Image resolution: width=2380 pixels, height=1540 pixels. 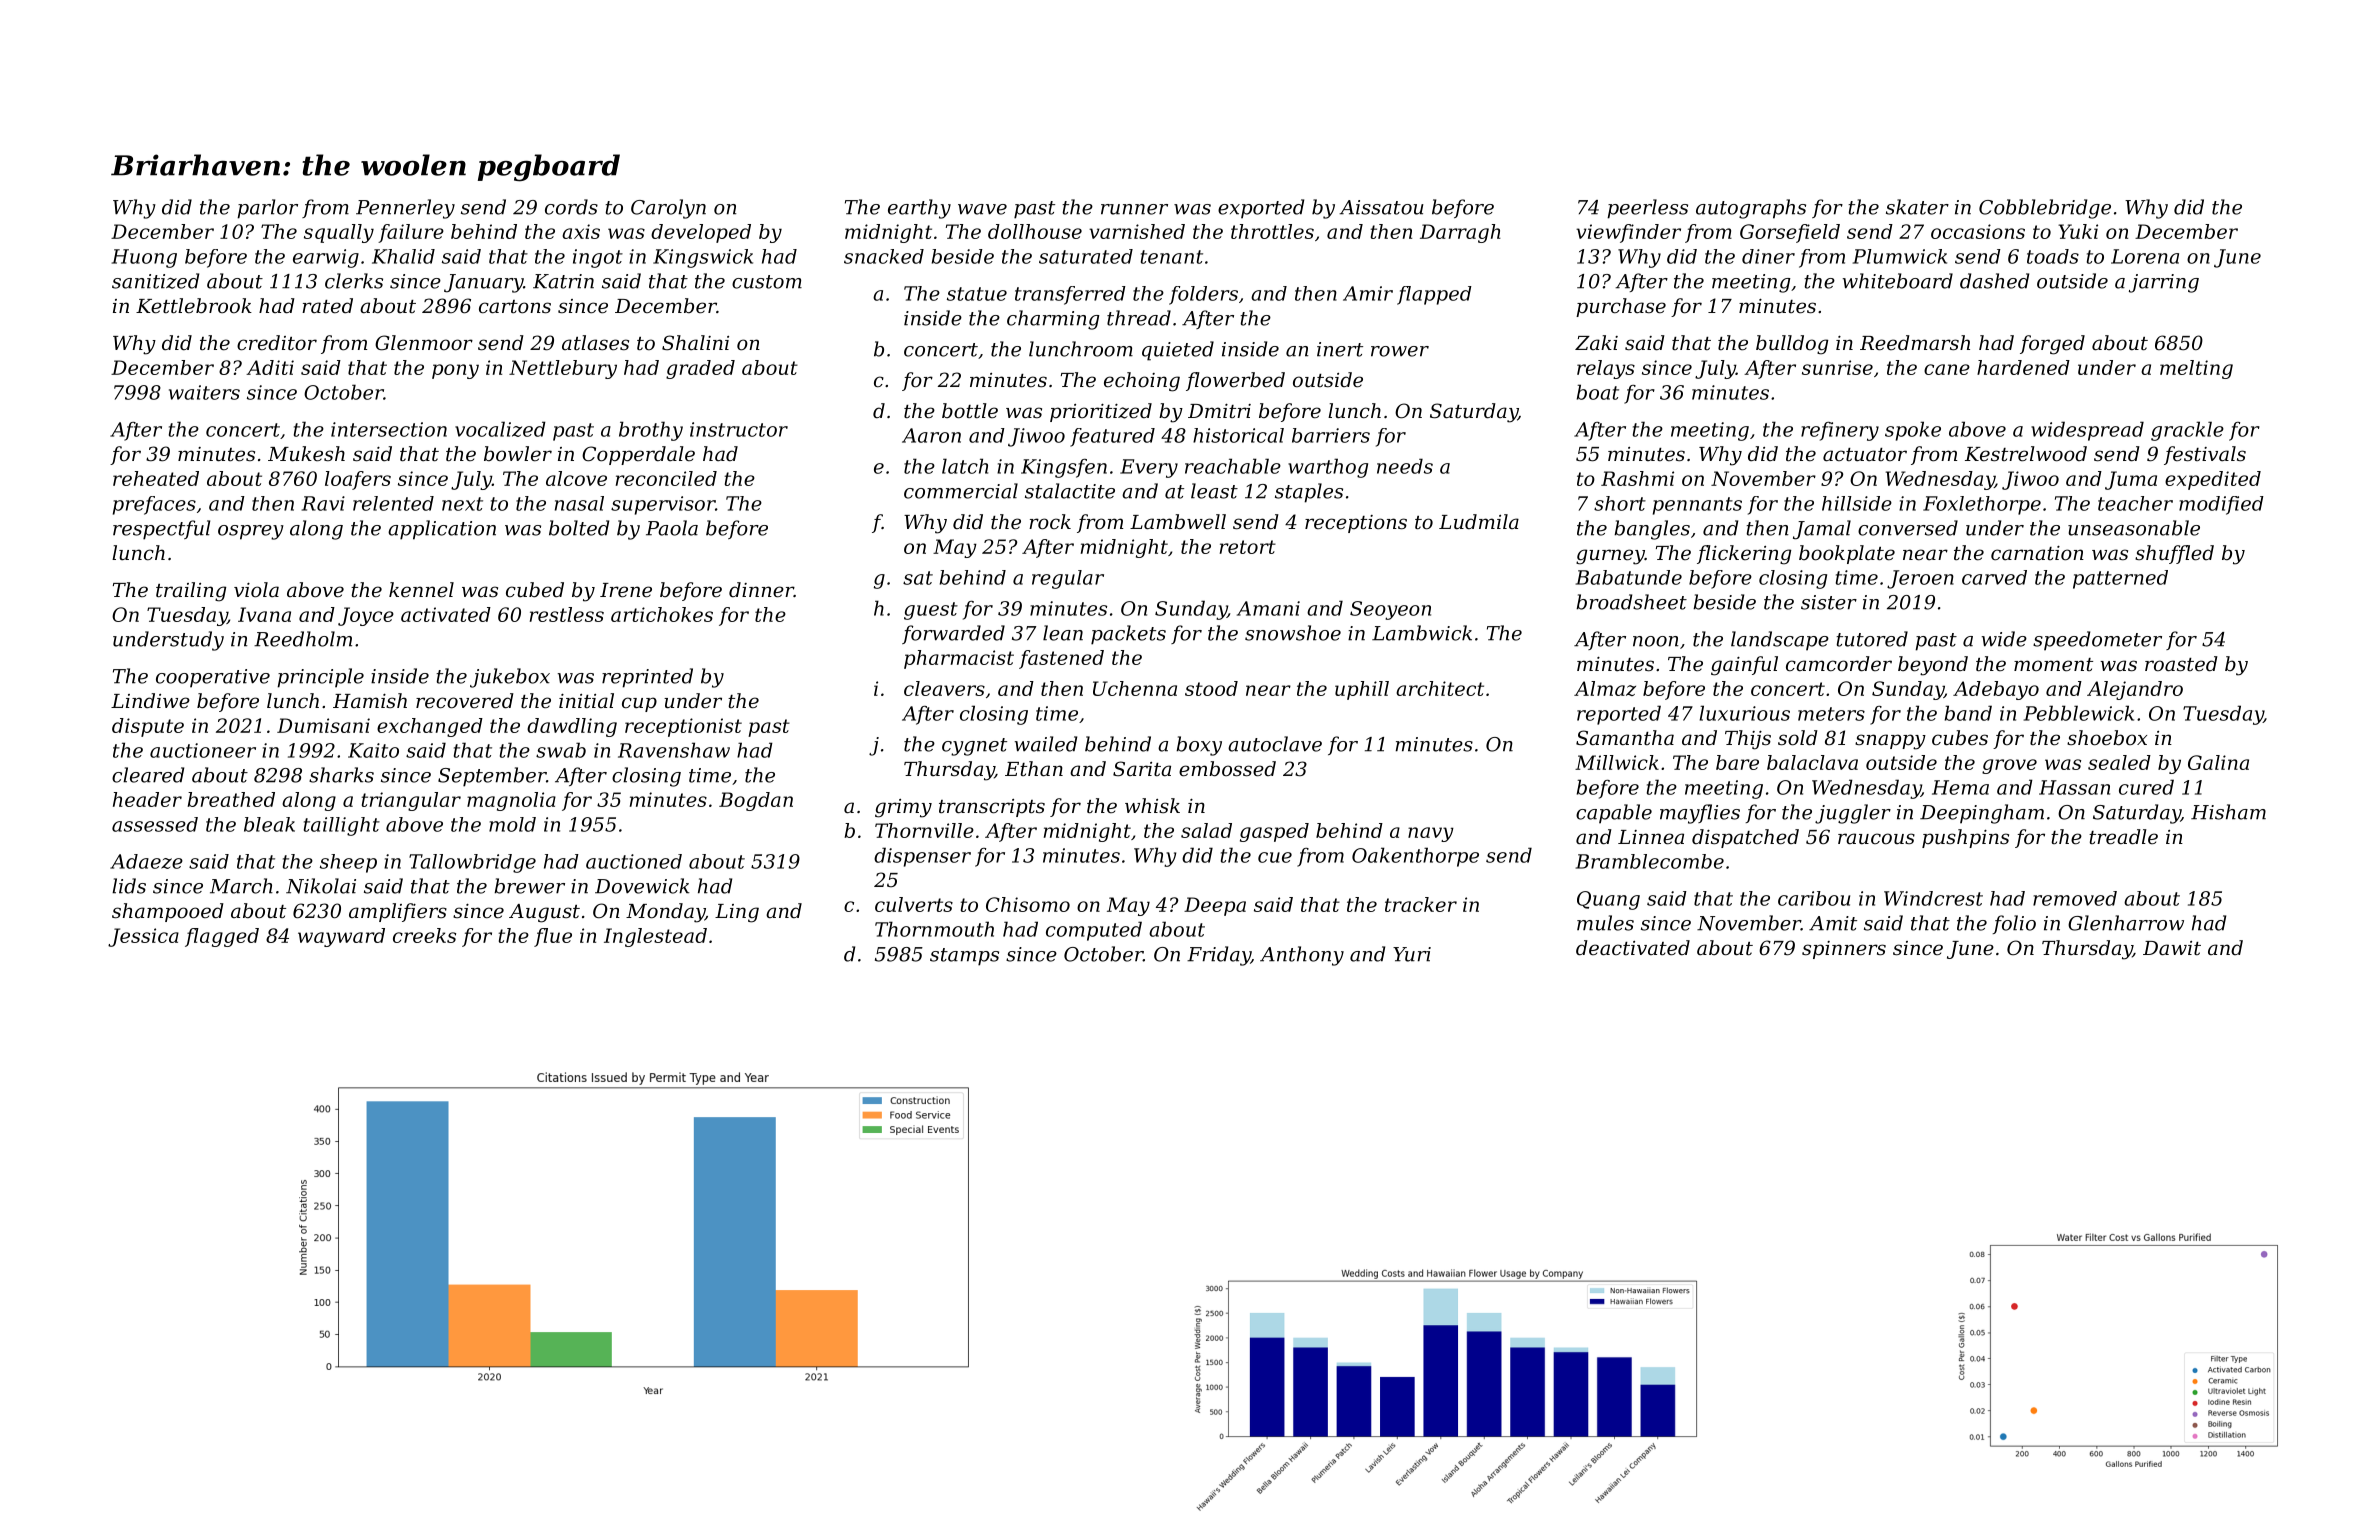 What do you see at coordinates (1412, 954) in the image?
I see `Yuri` at bounding box center [1412, 954].
